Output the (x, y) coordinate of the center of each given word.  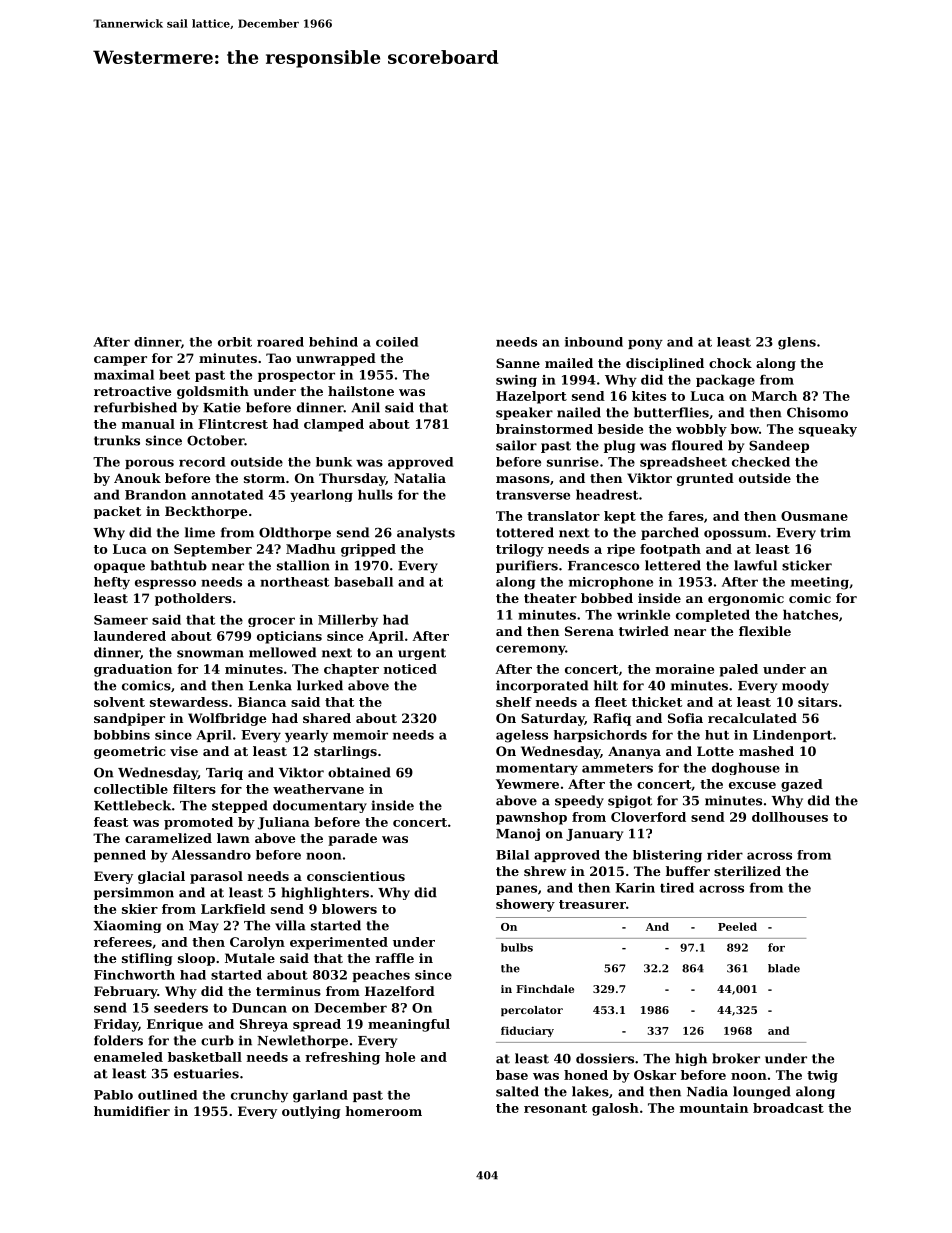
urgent (422, 654)
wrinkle (643, 614)
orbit (235, 342)
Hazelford (400, 991)
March (774, 396)
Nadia (707, 1091)
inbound (594, 342)
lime (200, 532)
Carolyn (257, 943)
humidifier (132, 1111)
